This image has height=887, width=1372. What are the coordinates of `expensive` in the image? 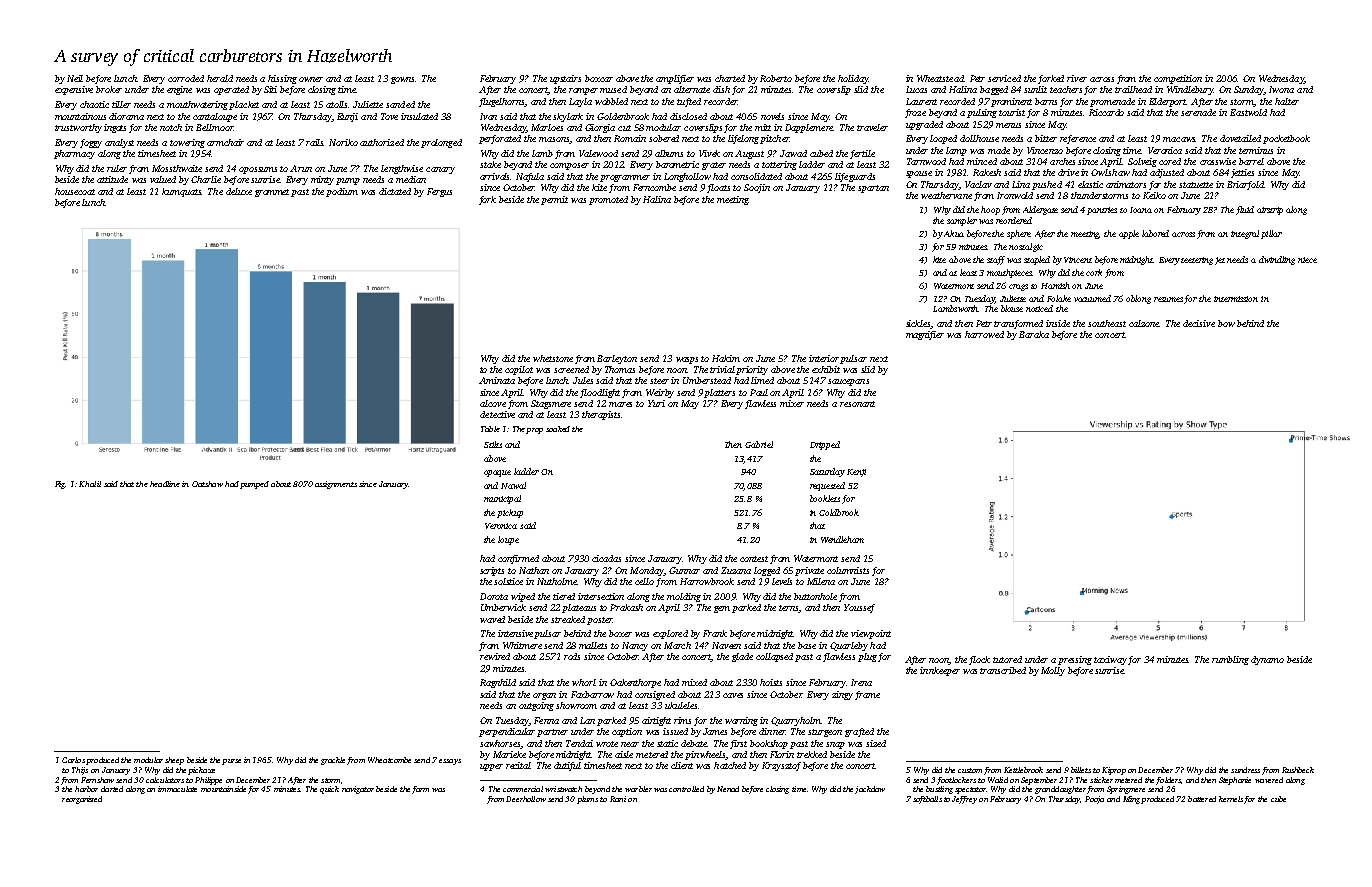 It's located at (74, 90).
